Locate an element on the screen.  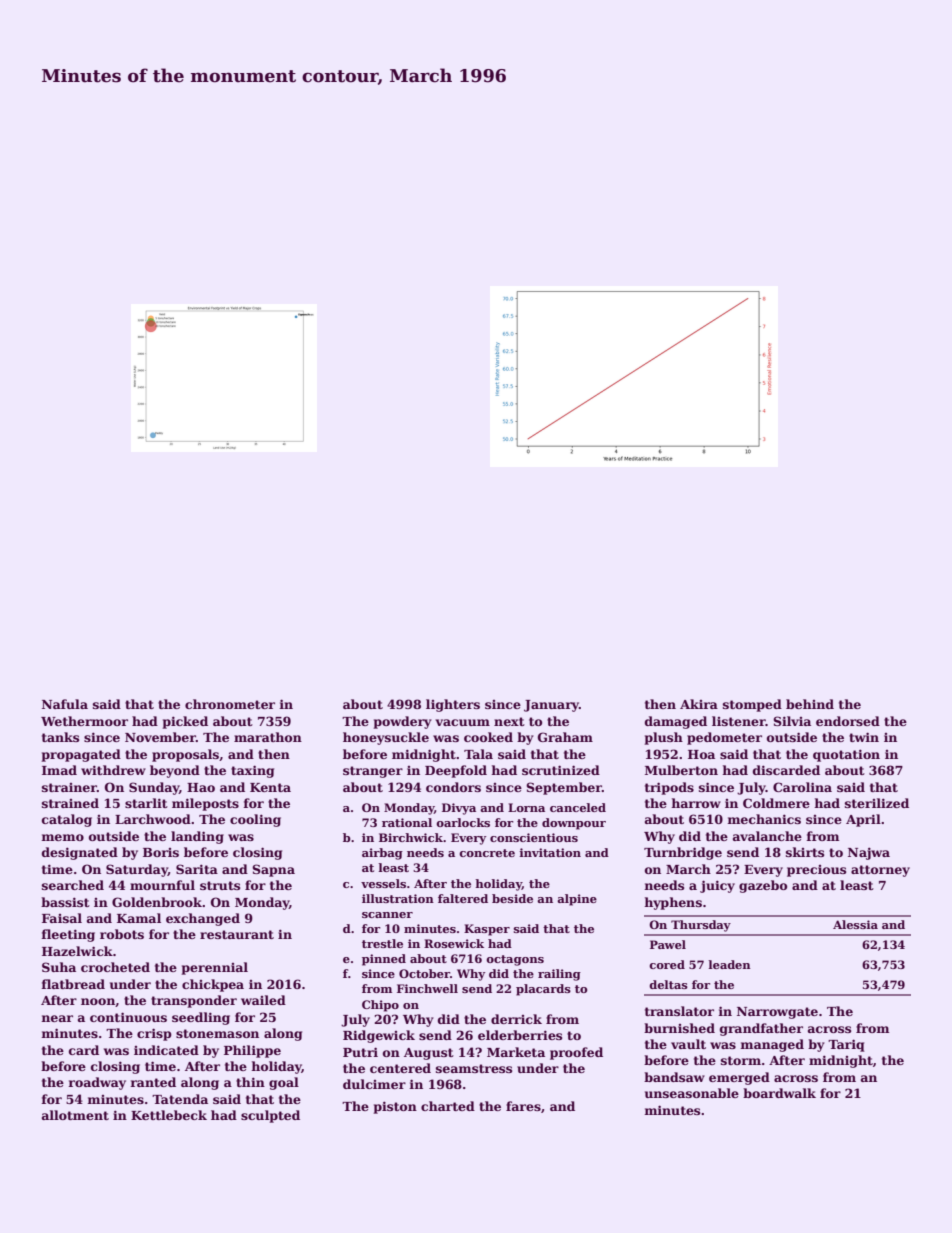
fares is located at coordinates (523, 1106).
